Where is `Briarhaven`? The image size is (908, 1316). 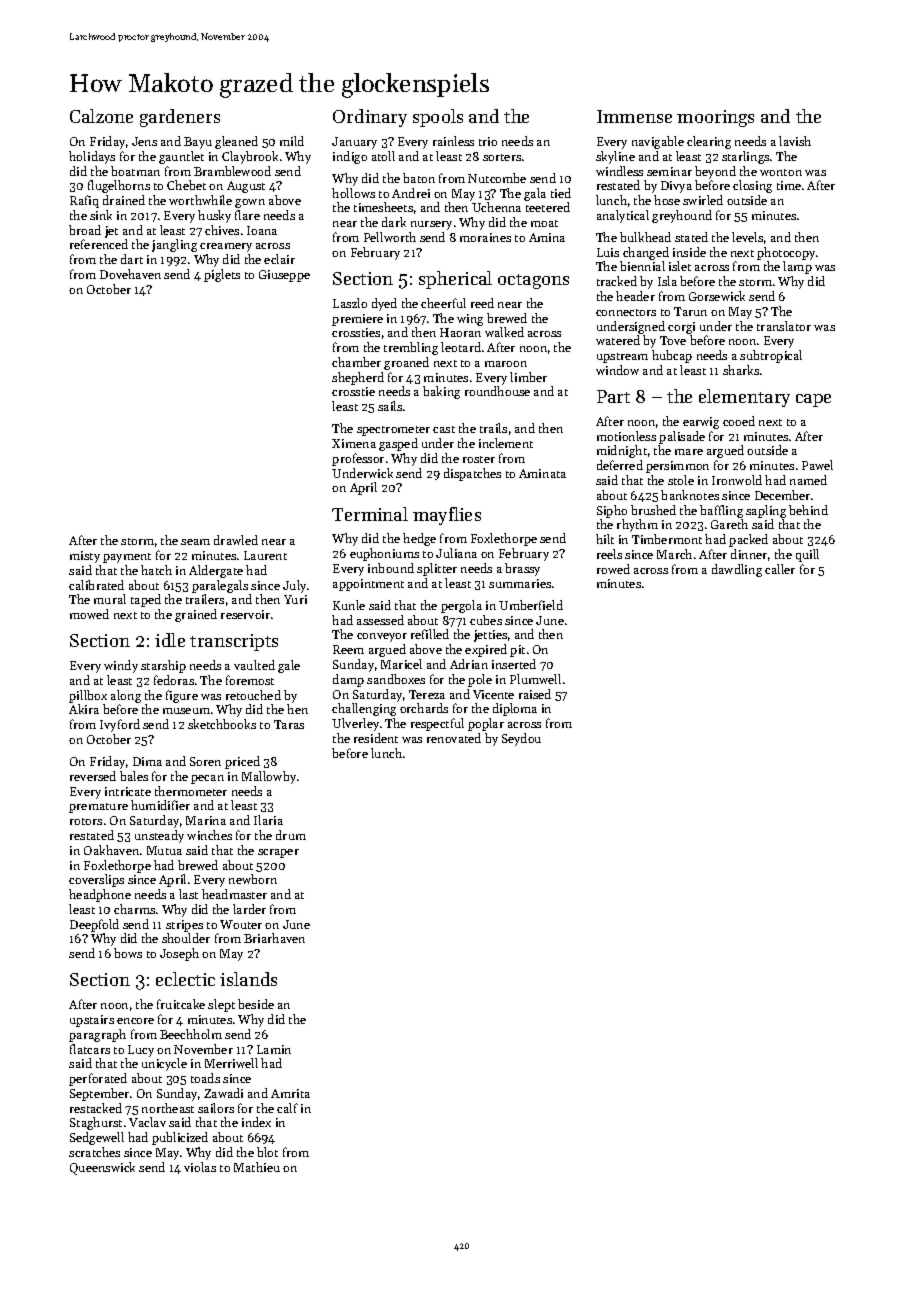
Briarhaven is located at coordinates (274, 938).
